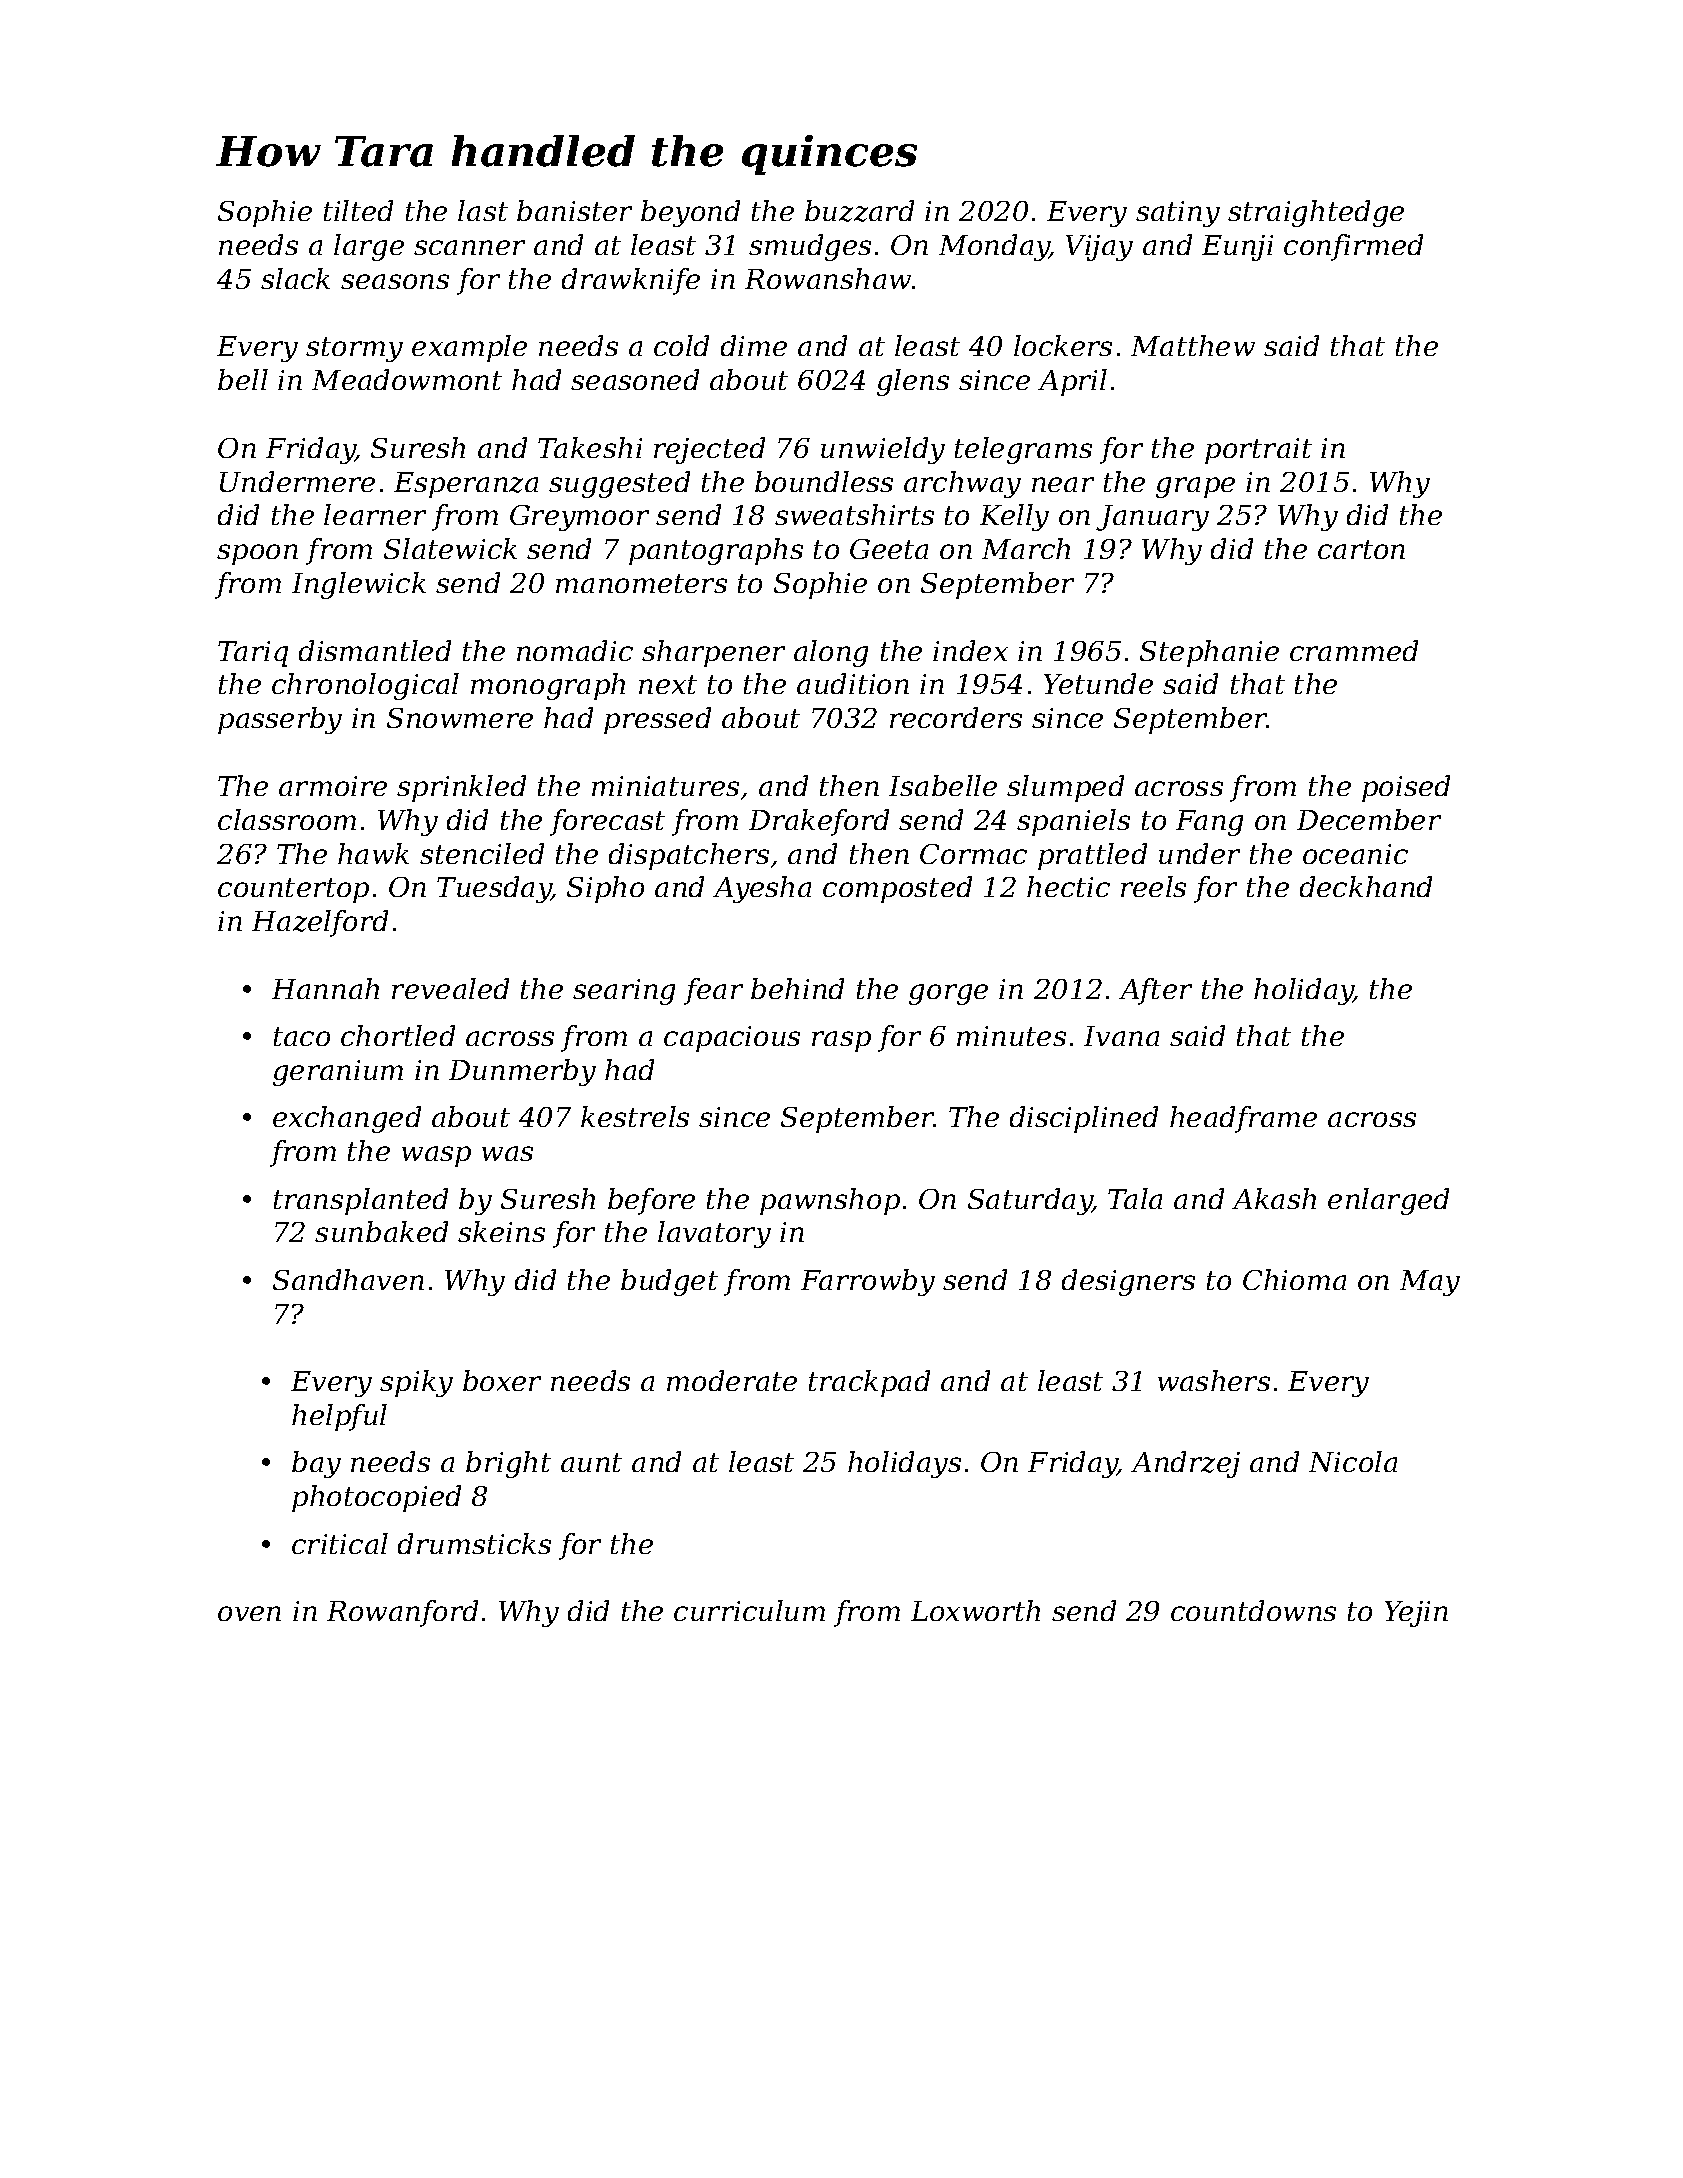 The width and height of the screenshot is (1683, 2178). Describe the element at coordinates (1366, 886) in the screenshot. I see `deckhand` at that location.
